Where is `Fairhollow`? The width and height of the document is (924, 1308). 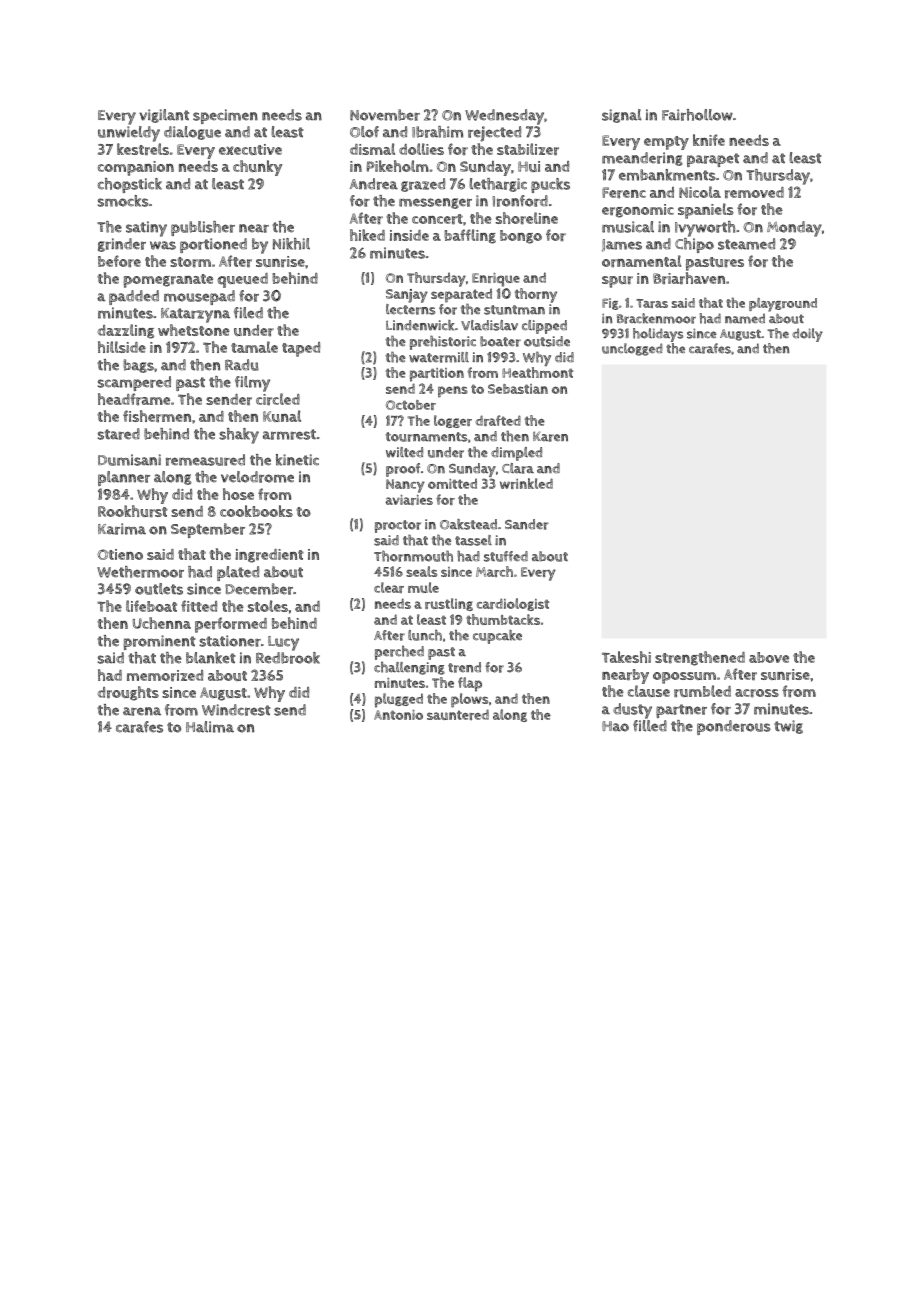
Fairhollow is located at coordinates (697, 115).
